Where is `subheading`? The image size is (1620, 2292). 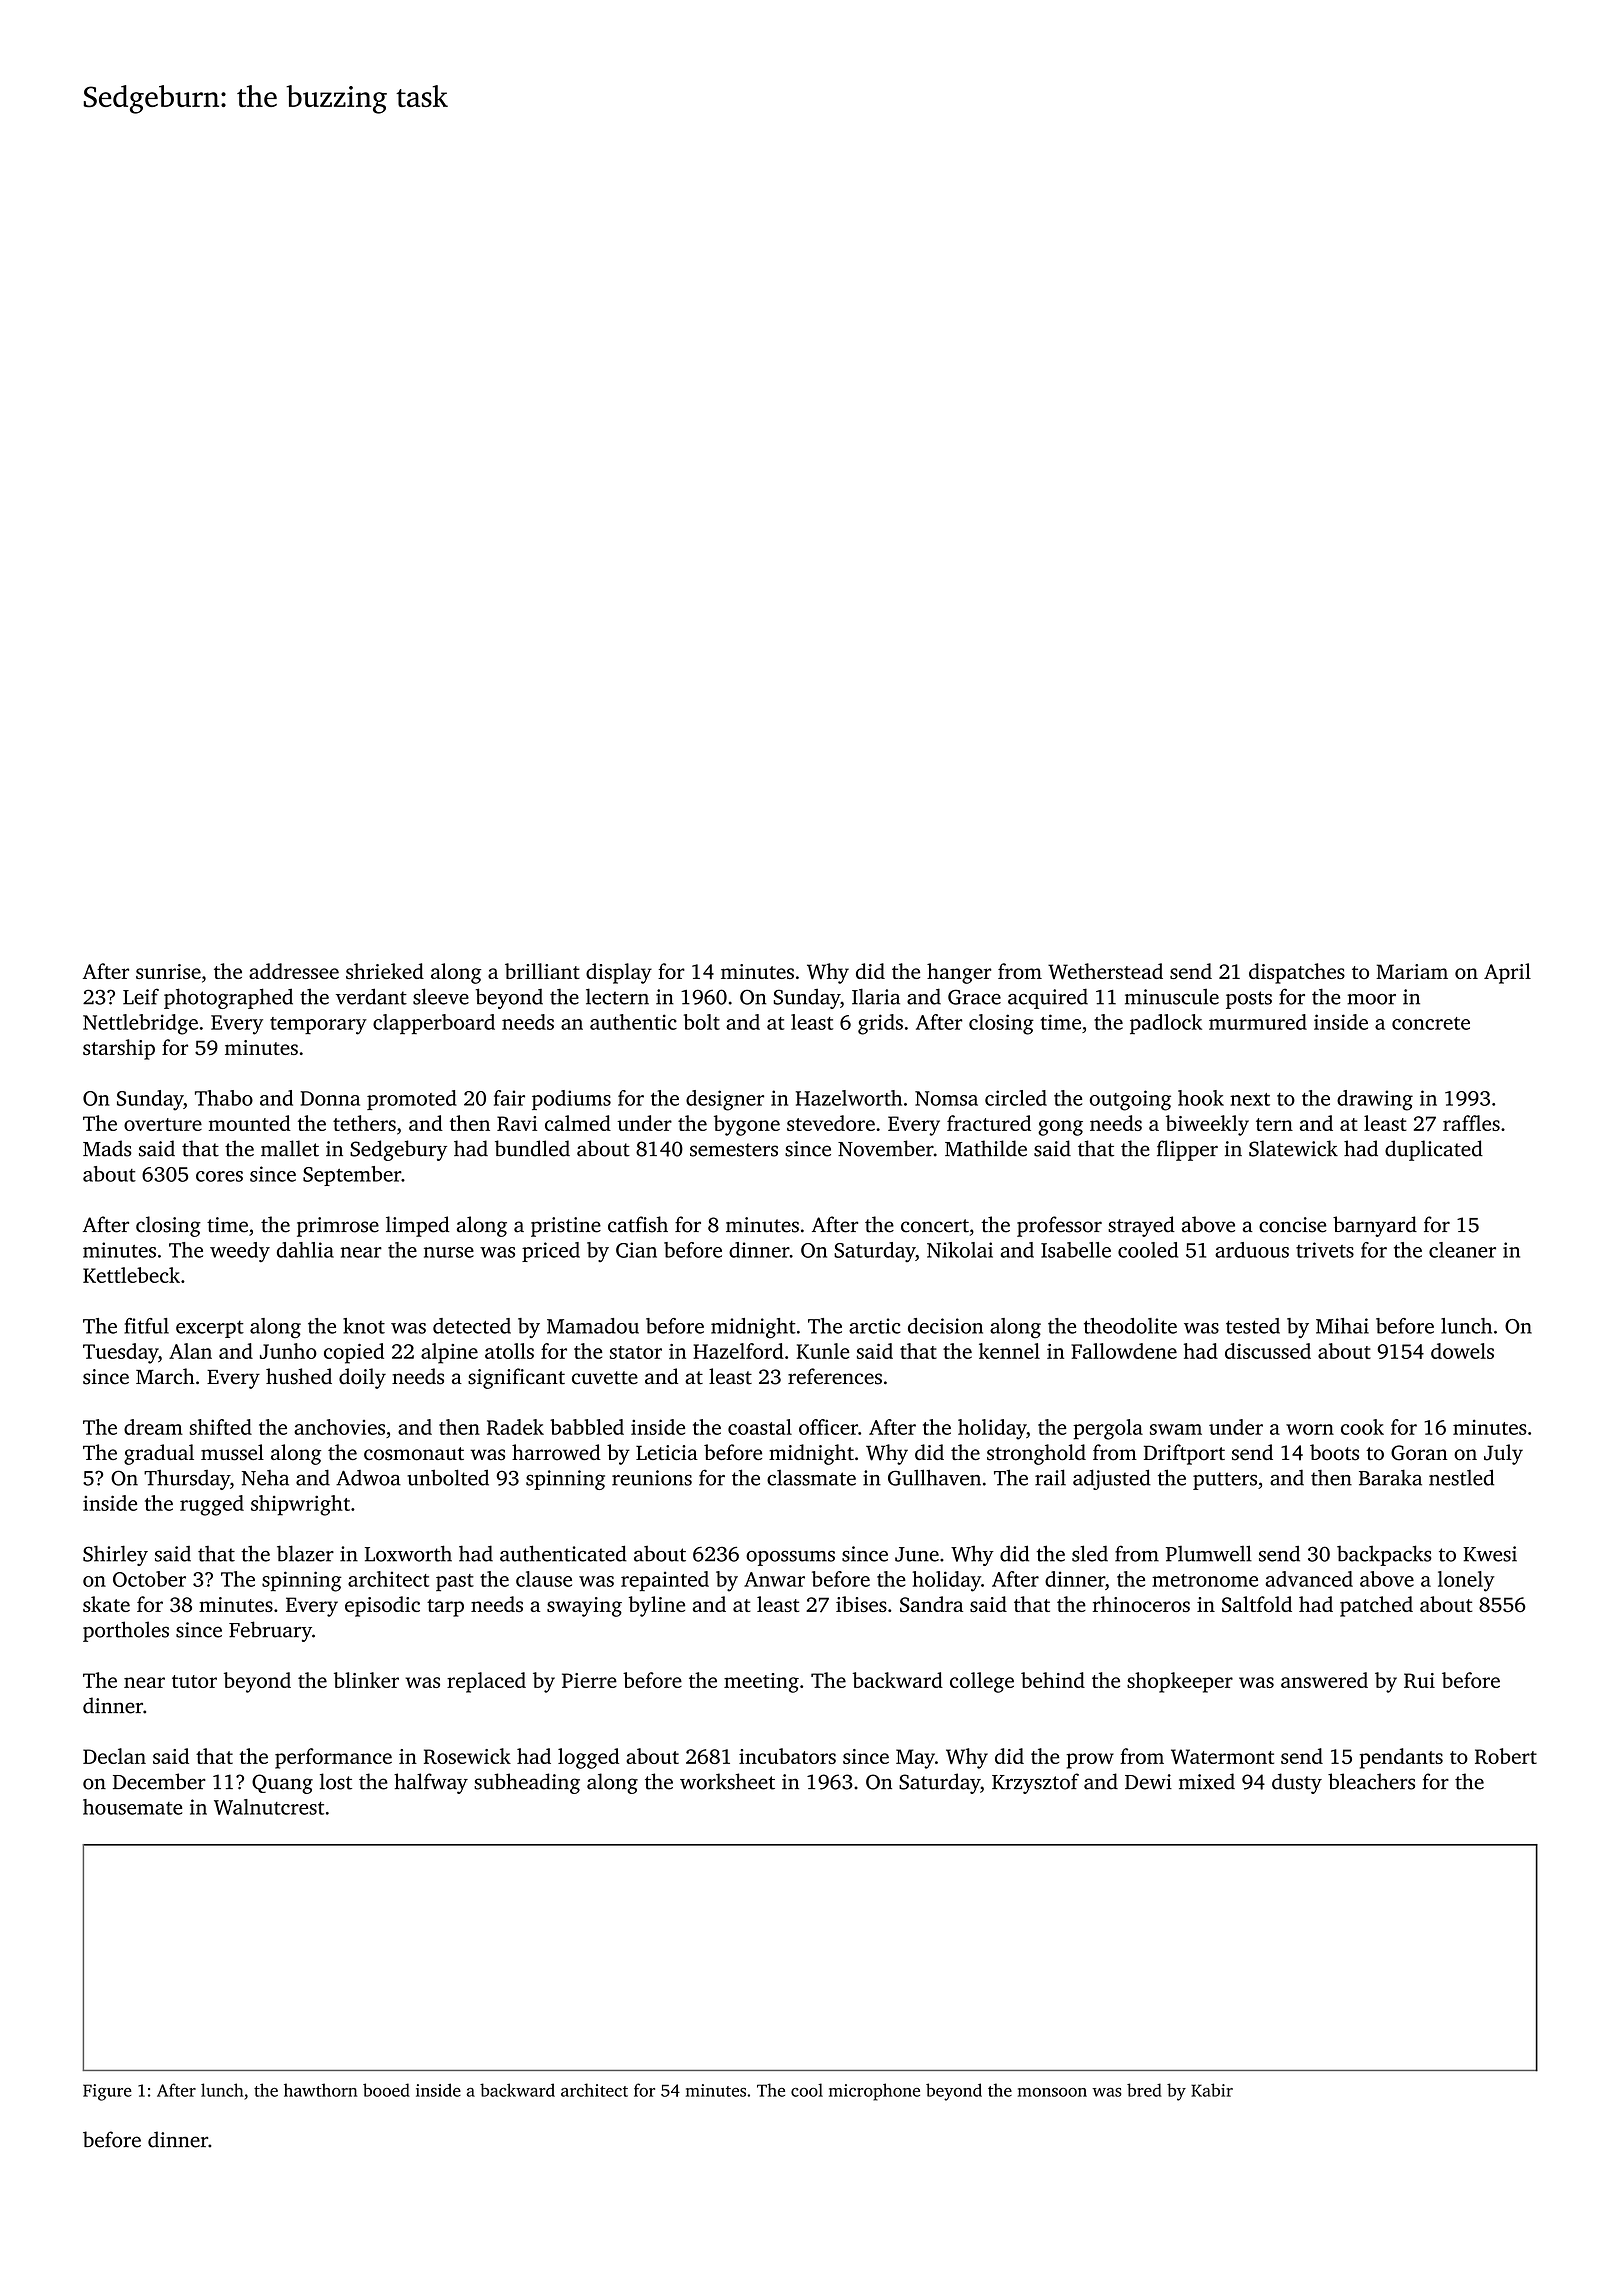 subheading is located at coordinates (527, 1783).
